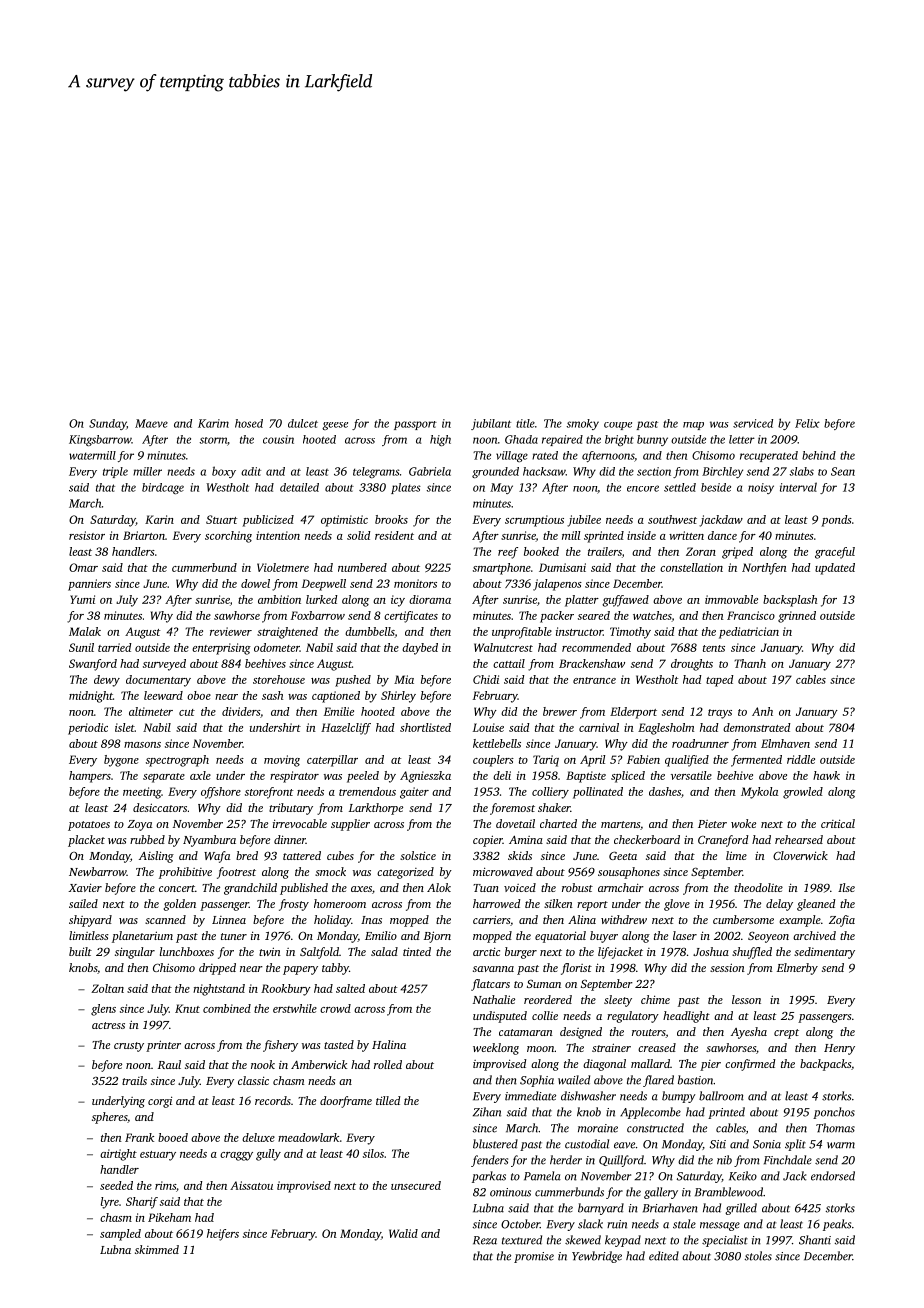 This document has height=1308, width=924. What do you see at coordinates (720, 681) in the document?
I see `taped` at bounding box center [720, 681].
